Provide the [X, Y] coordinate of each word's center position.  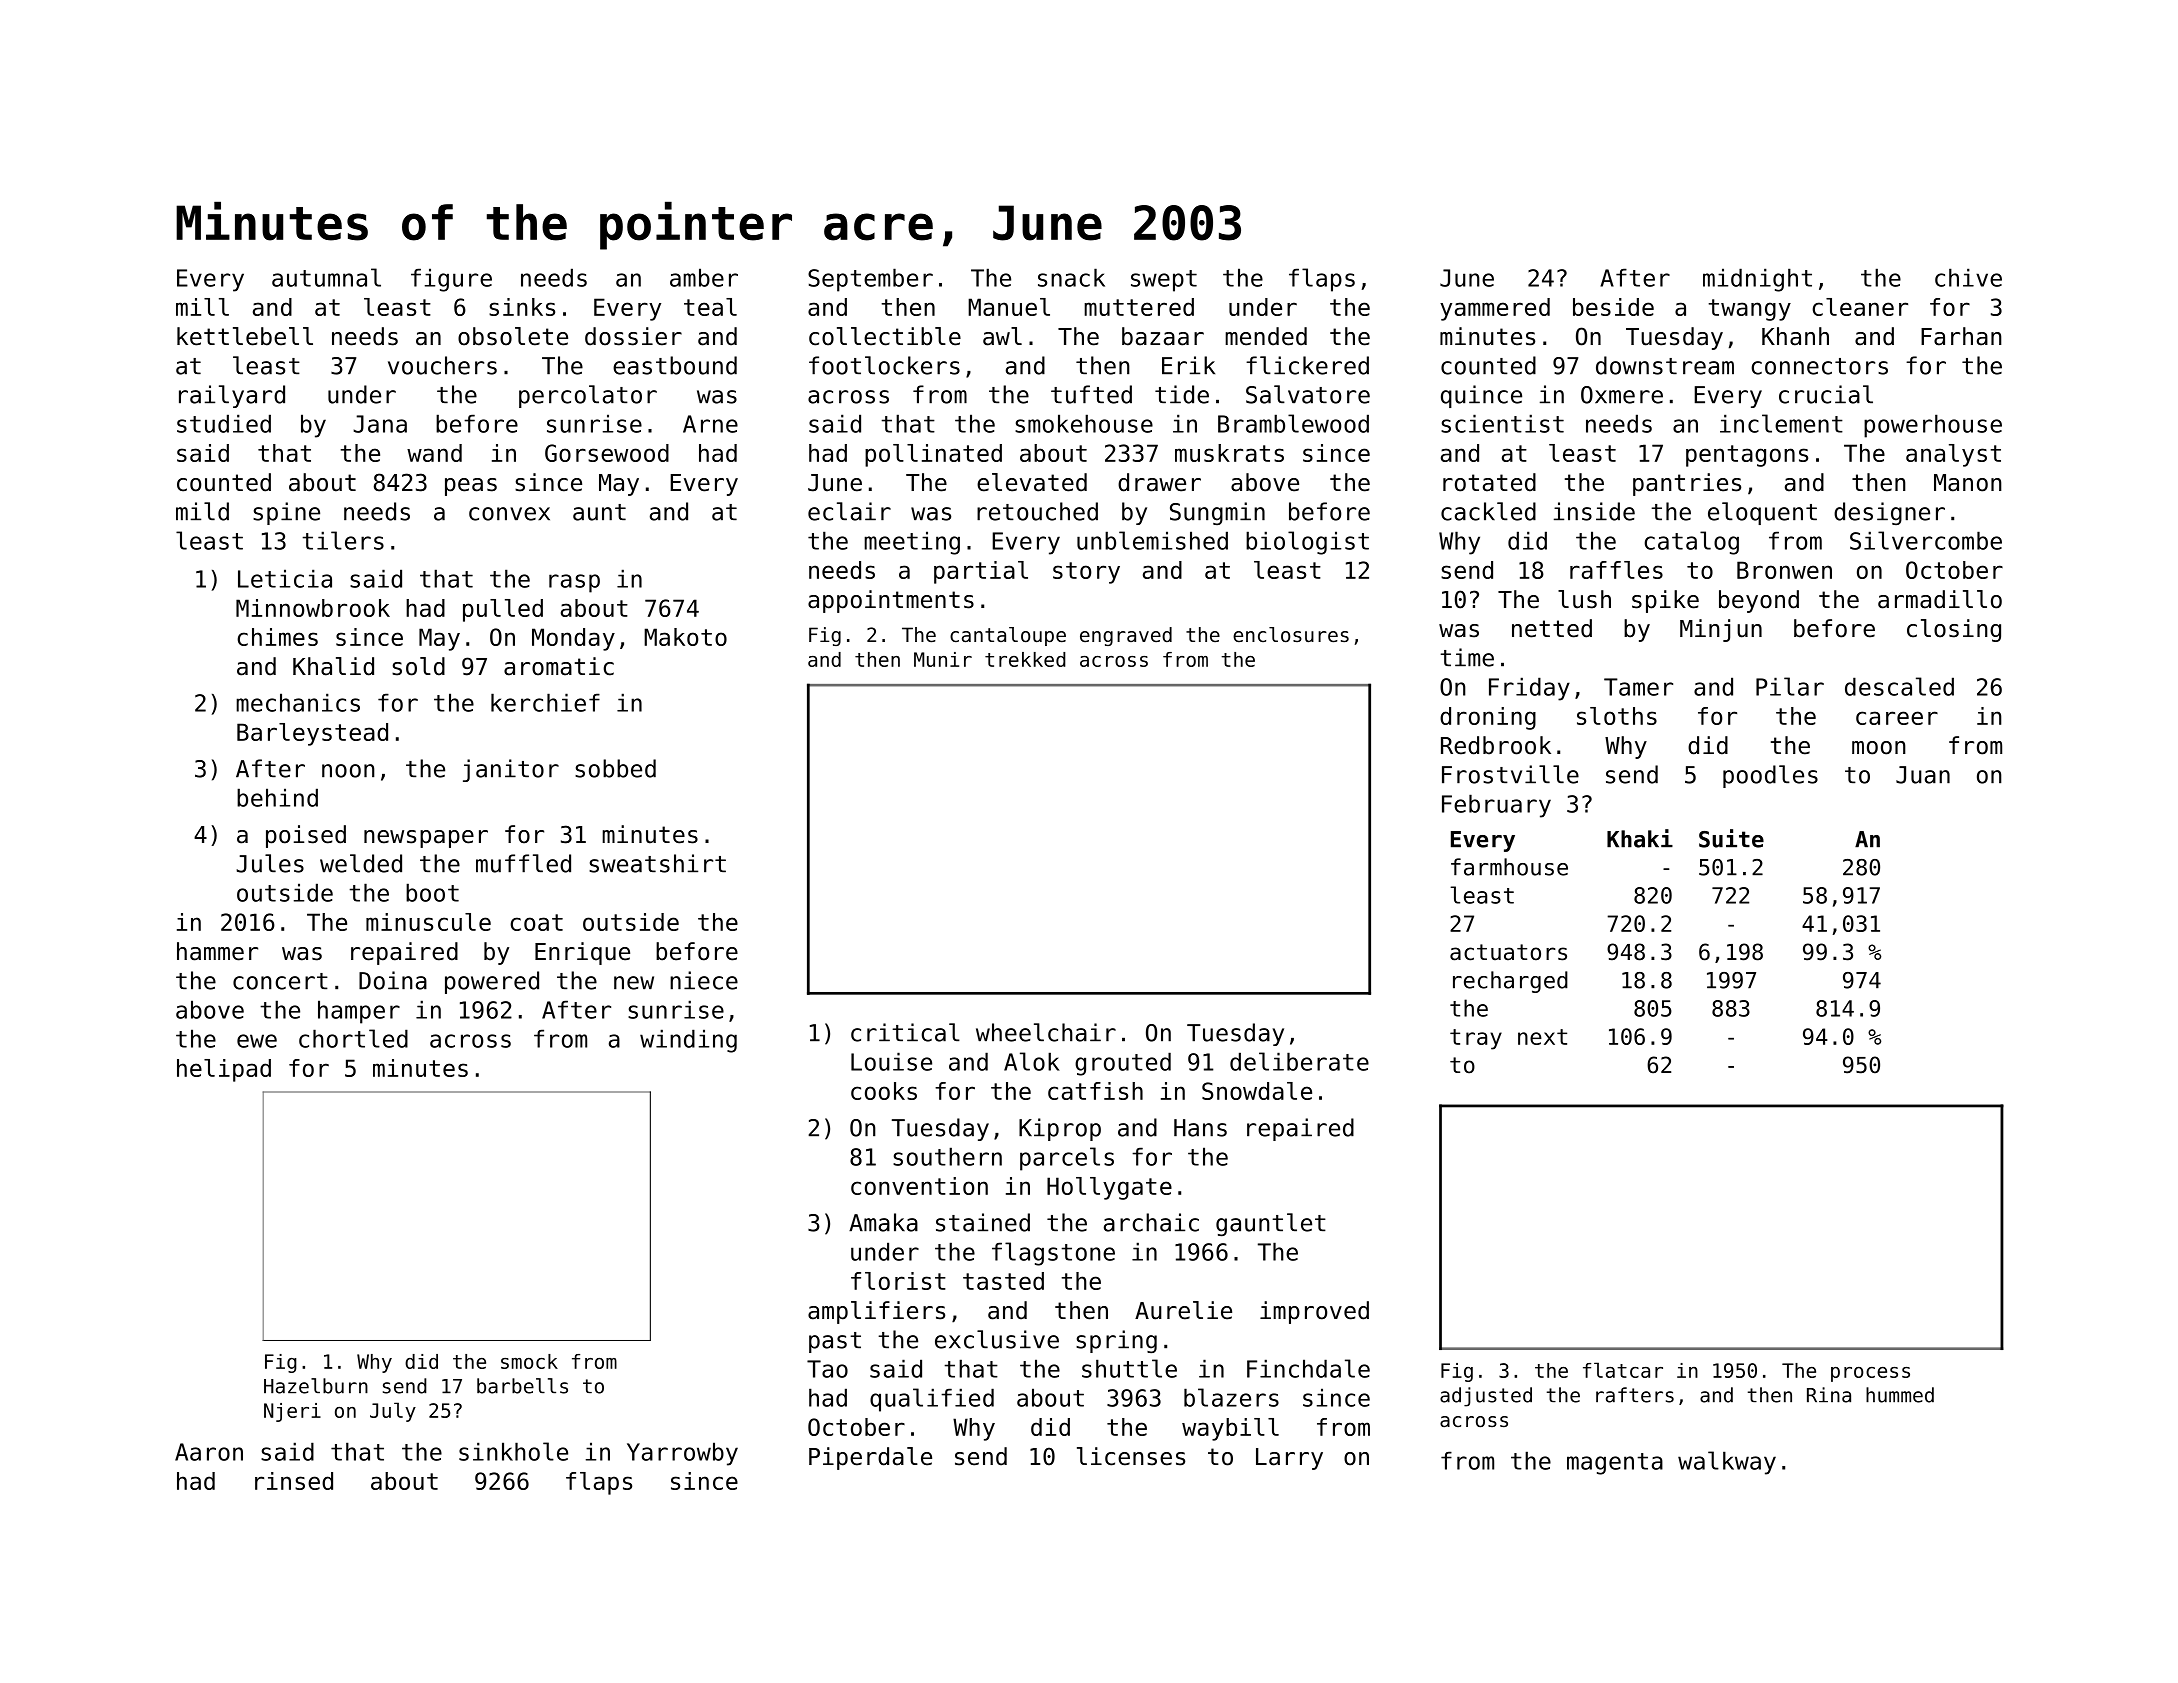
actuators [1508, 952]
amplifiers [876, 1312]
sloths [1617, 716]
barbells [522, 1386]
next [1542, 1037]
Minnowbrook [313, 608]
